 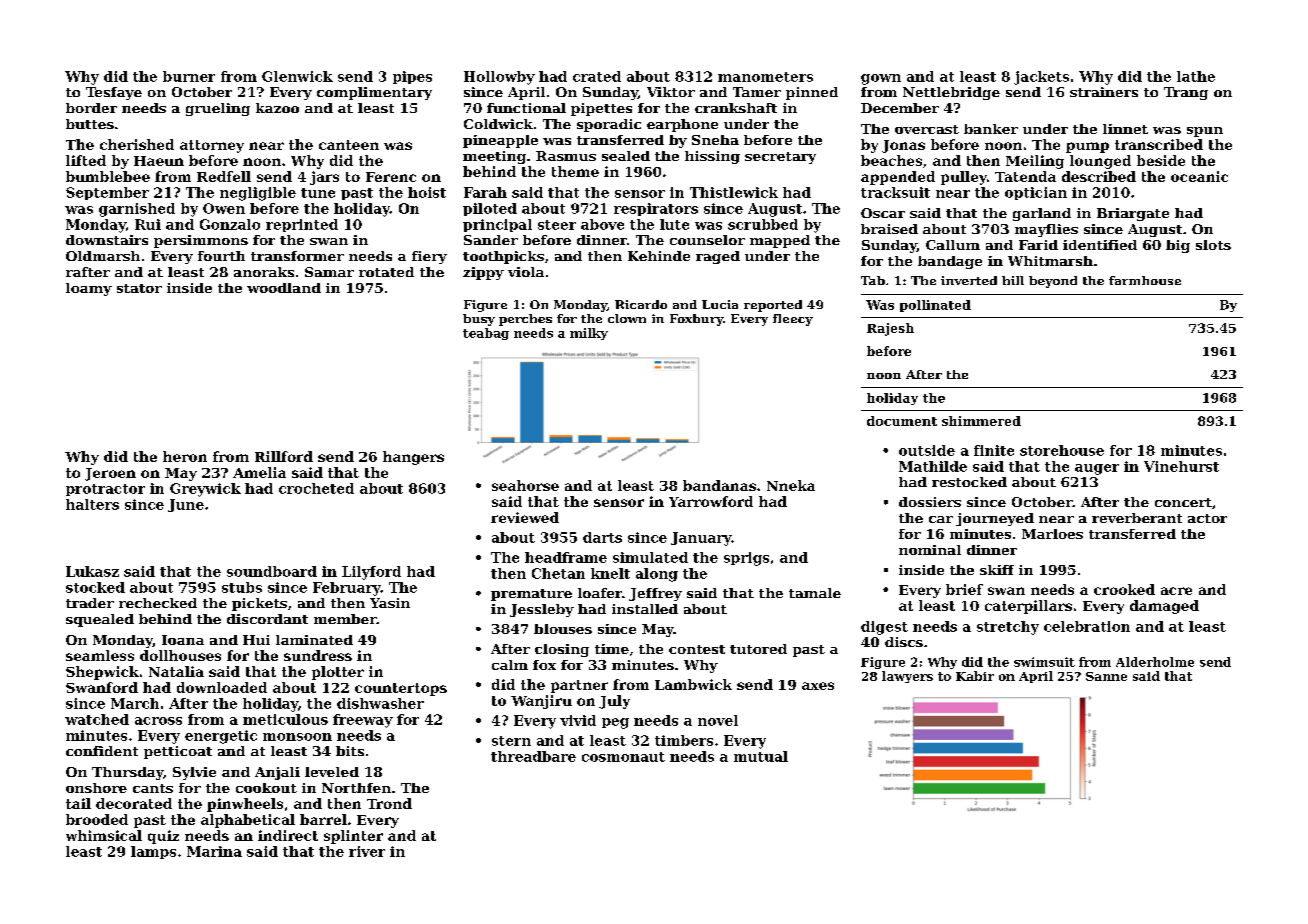 I want to click on cosmonaut, so click(x=623, y=757).
